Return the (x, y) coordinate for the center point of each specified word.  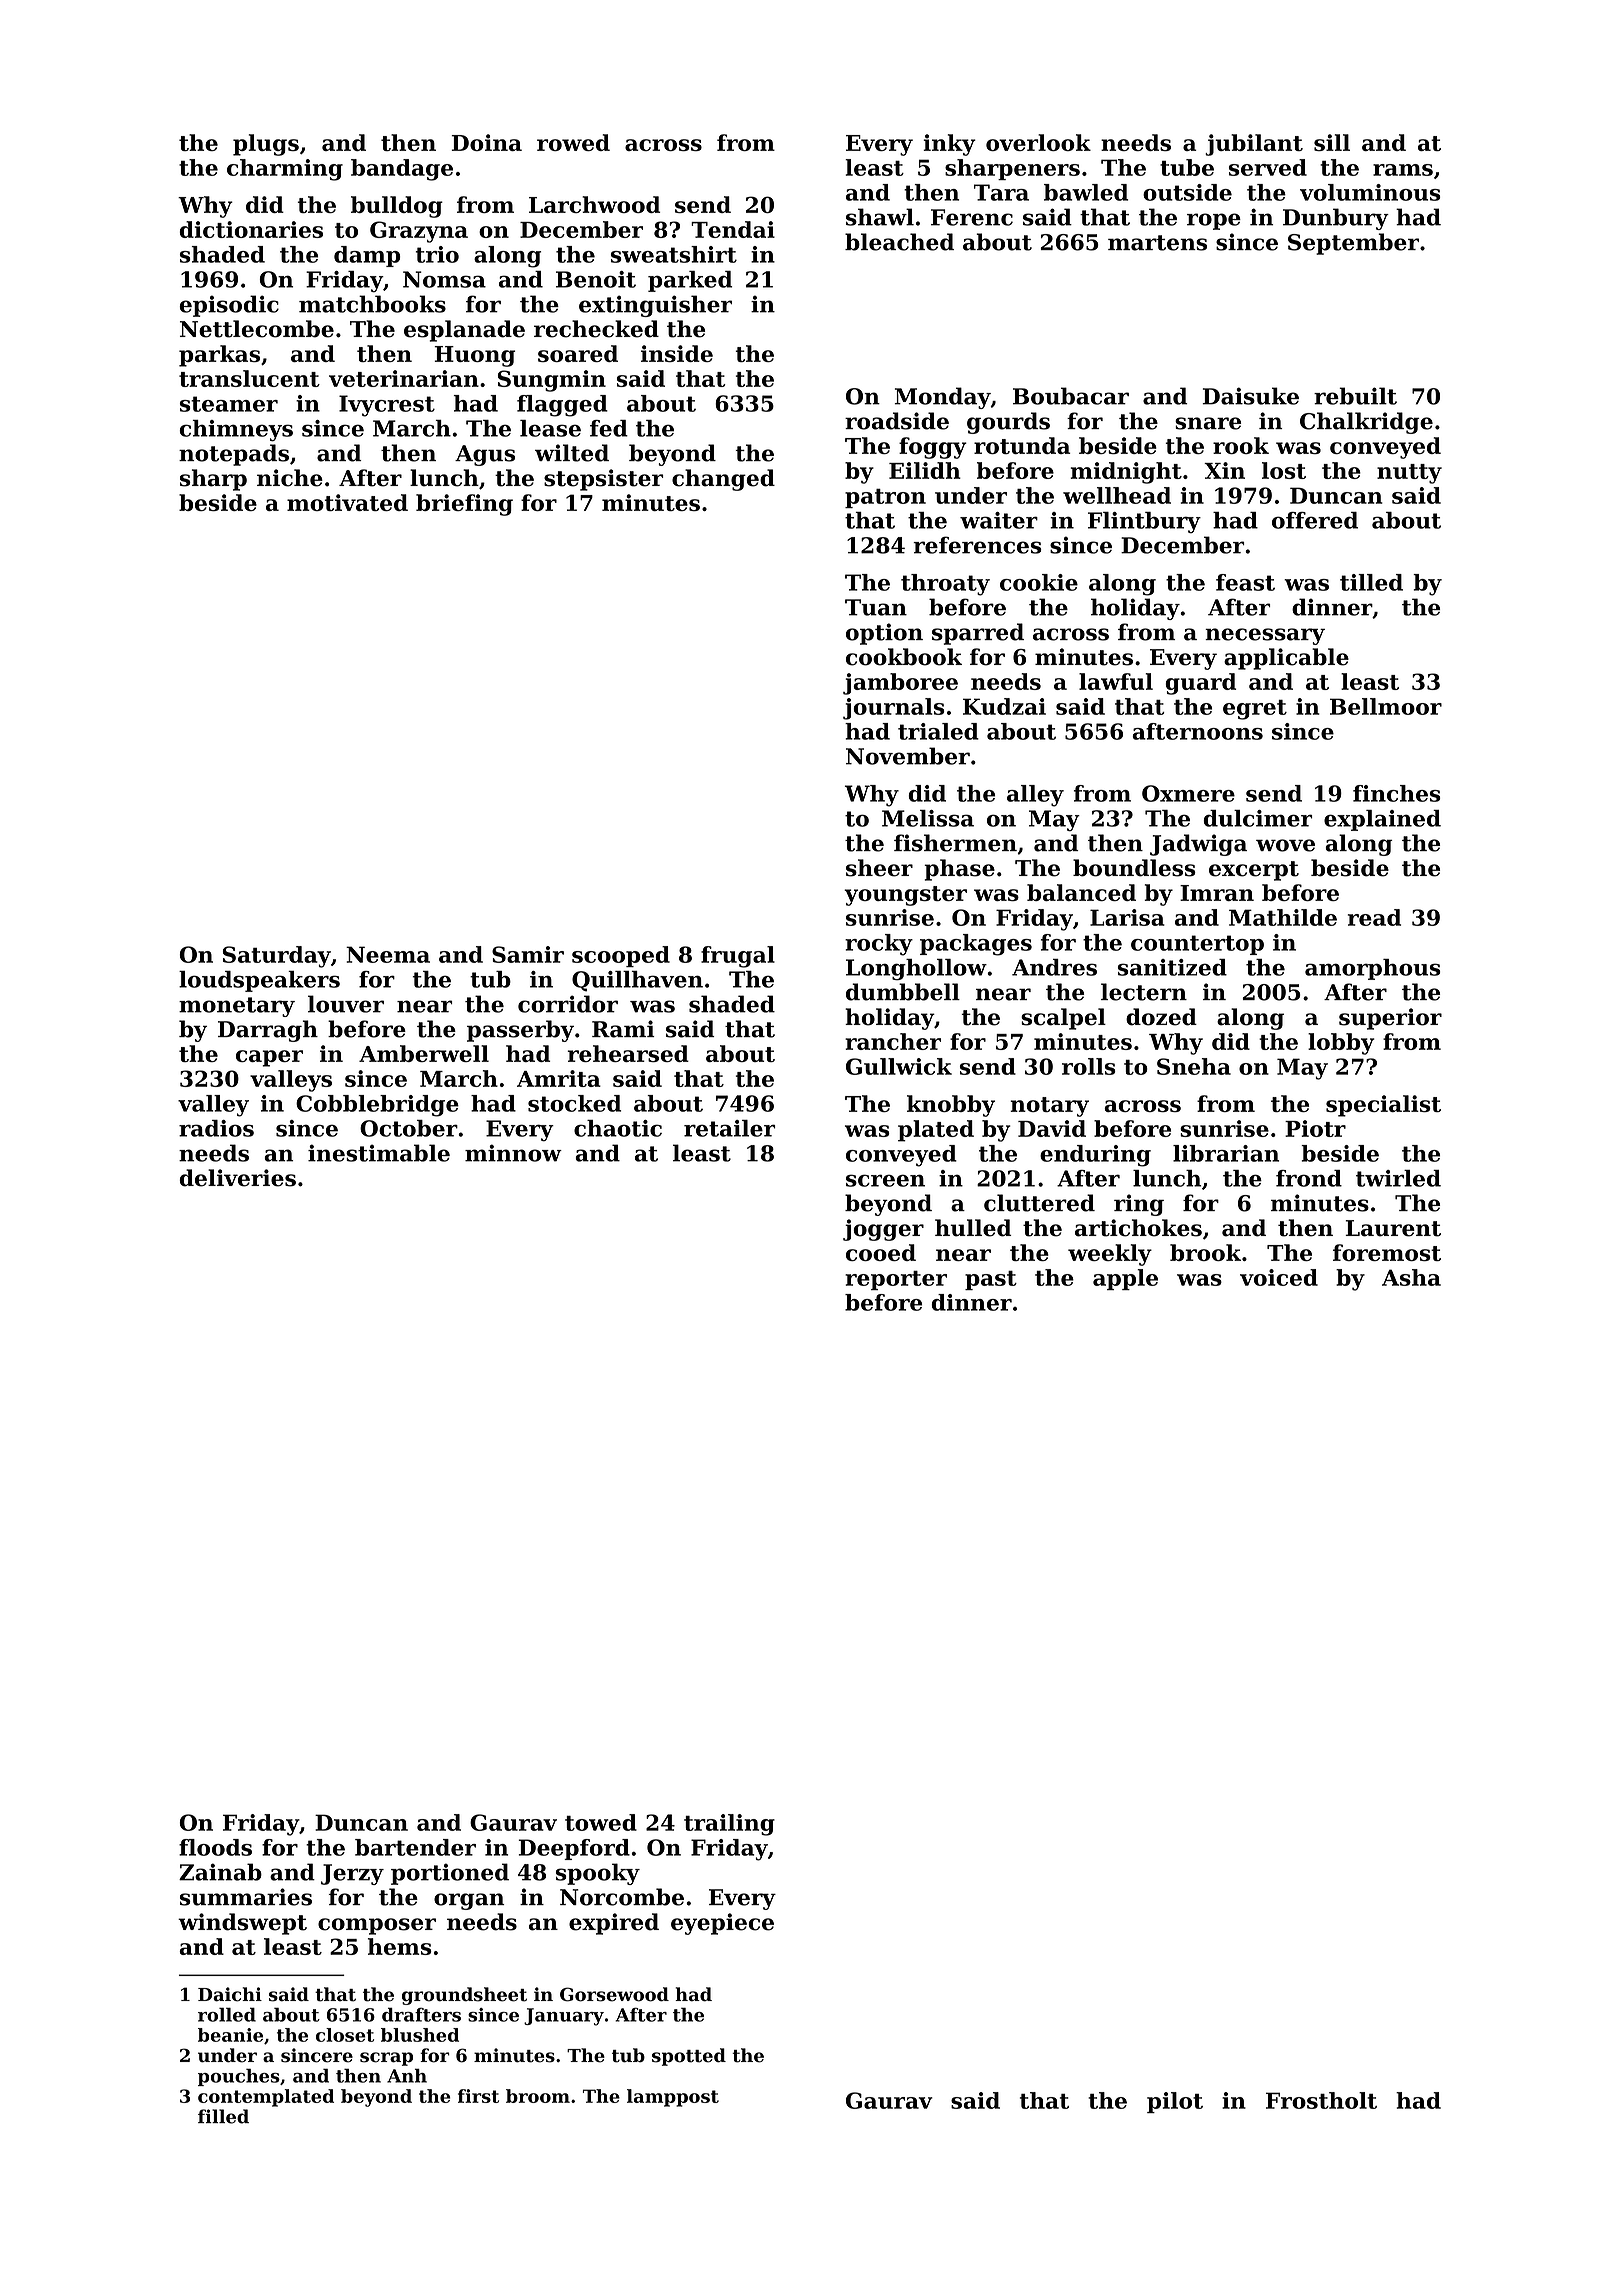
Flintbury (1144, 522)
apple (1125, 1279)
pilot (1175, 2102)
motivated (347, 502)
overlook (1038, 142)
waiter (999, 520)
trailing (729, 1825)
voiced (1279, 1277)
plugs (266, 145)
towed (601, 1822)
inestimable (379, 1153)
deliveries (237, 1178)
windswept (242, 1924)
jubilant (1254, 145)
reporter (896, 1280)
